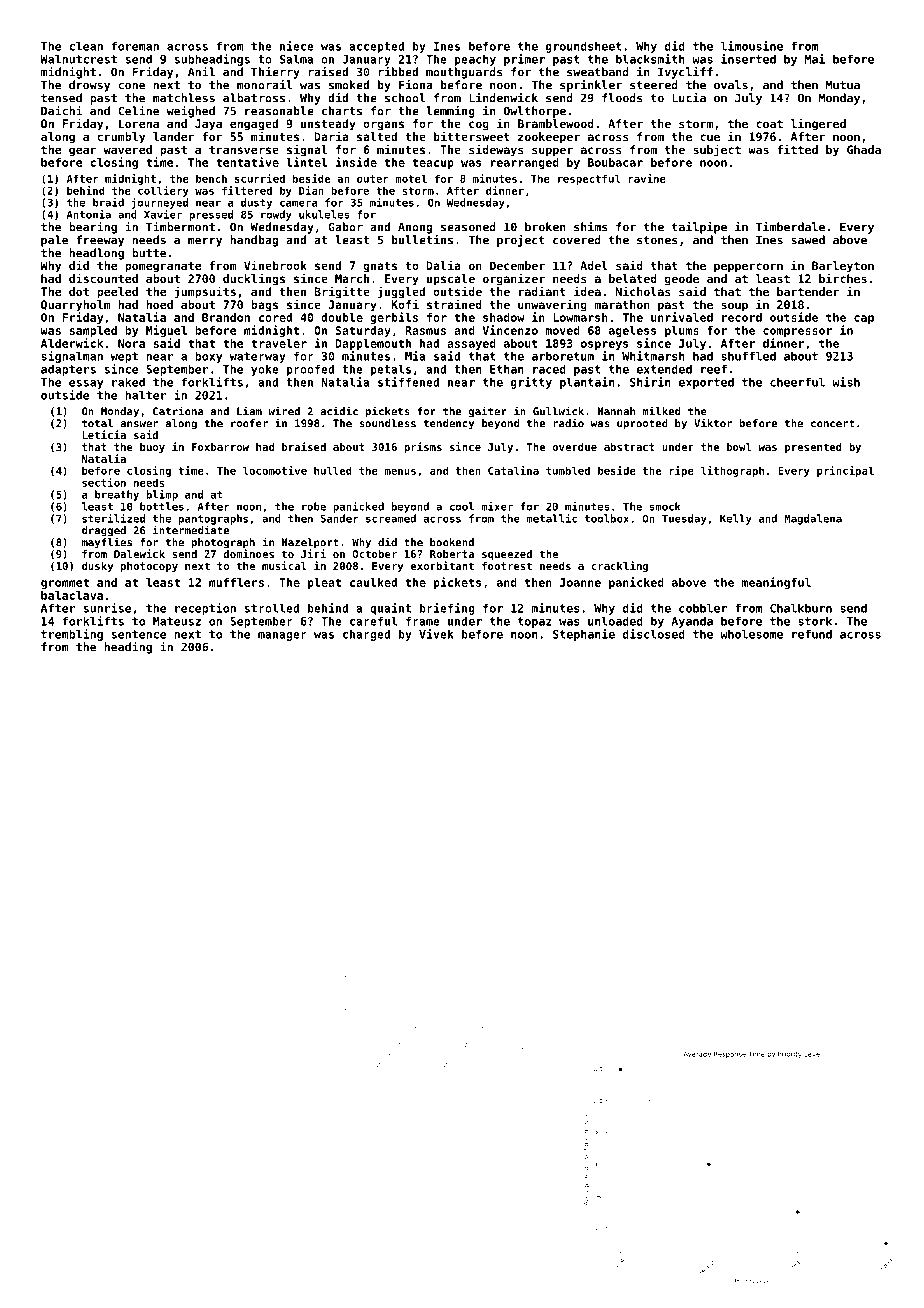 The image size is (924, 1308). I want to click on journeyed, so click(159, 203).
